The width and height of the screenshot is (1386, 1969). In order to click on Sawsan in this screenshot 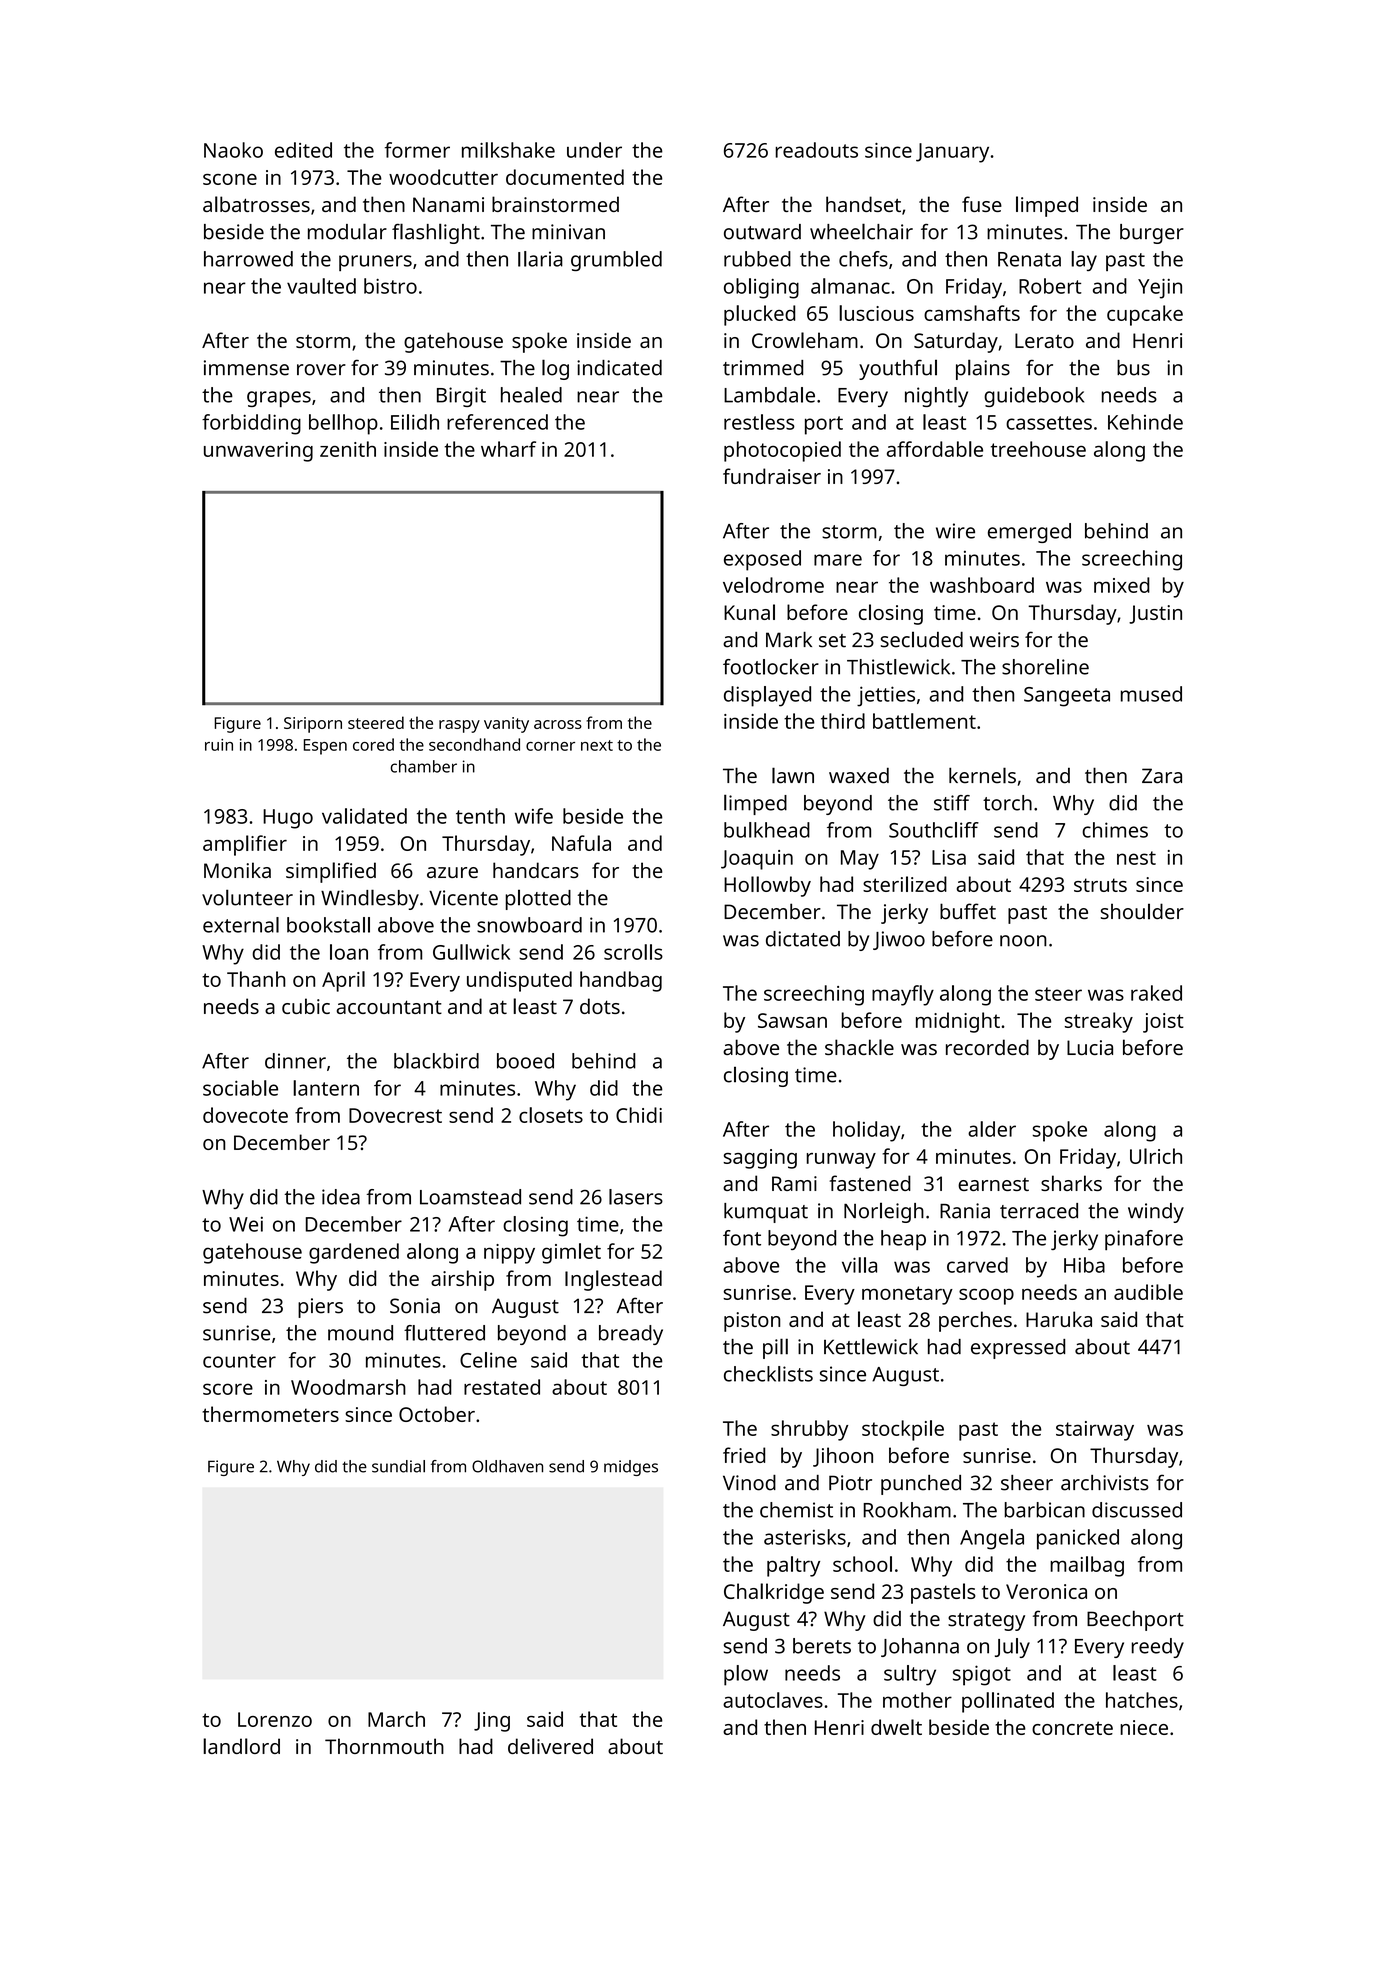, I will do `click(792, 1020)`.
